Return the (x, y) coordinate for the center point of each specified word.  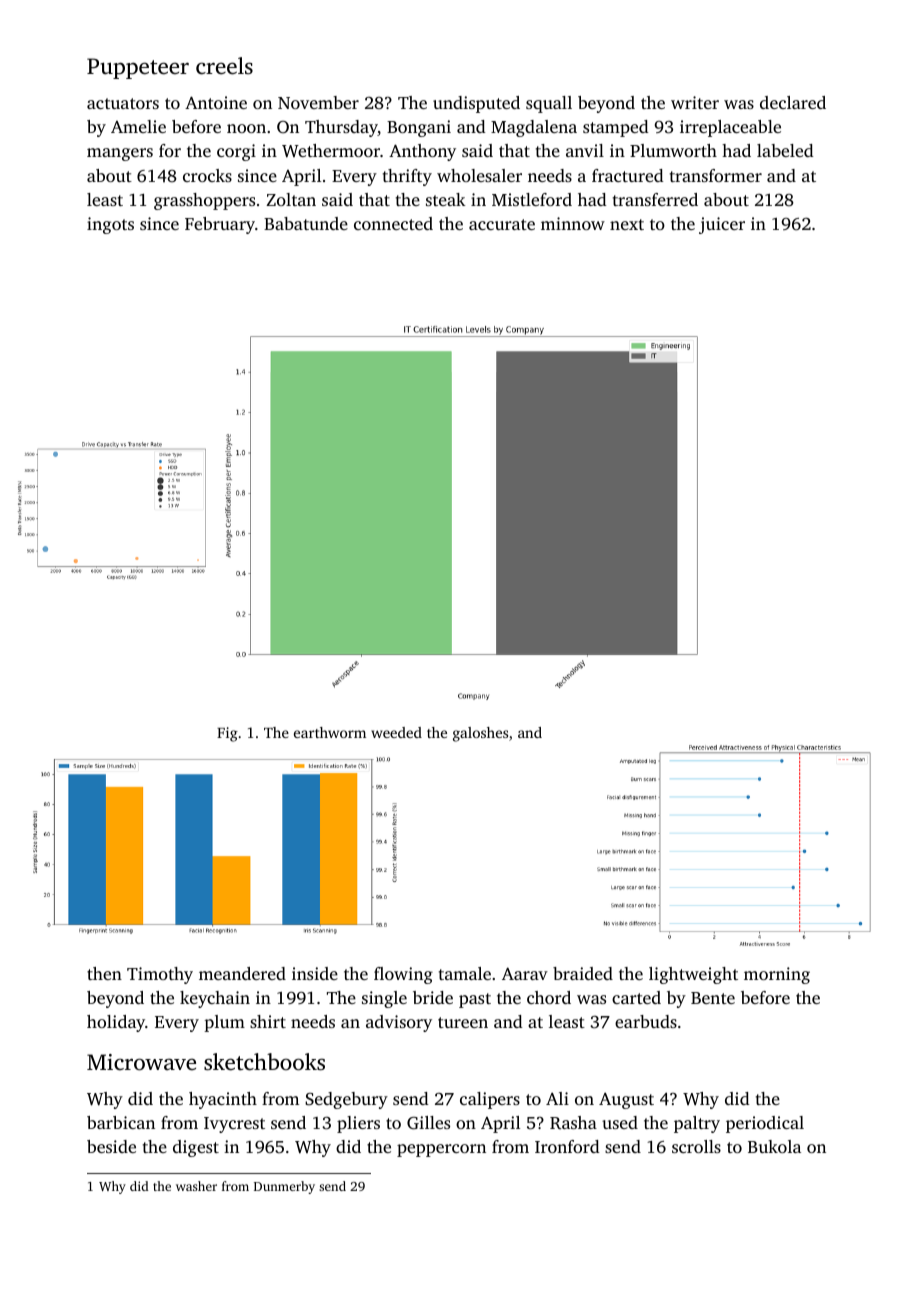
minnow (573, 223)
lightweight (693, 975)
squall (549, 104)
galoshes (480, 734)
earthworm (330, 732)
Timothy (160, 975)
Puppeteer (138, 68)
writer (695, 102)
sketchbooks (264, 1062)
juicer (722, 225)
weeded (396, 732)
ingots (110, 225)
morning (777, 975)
